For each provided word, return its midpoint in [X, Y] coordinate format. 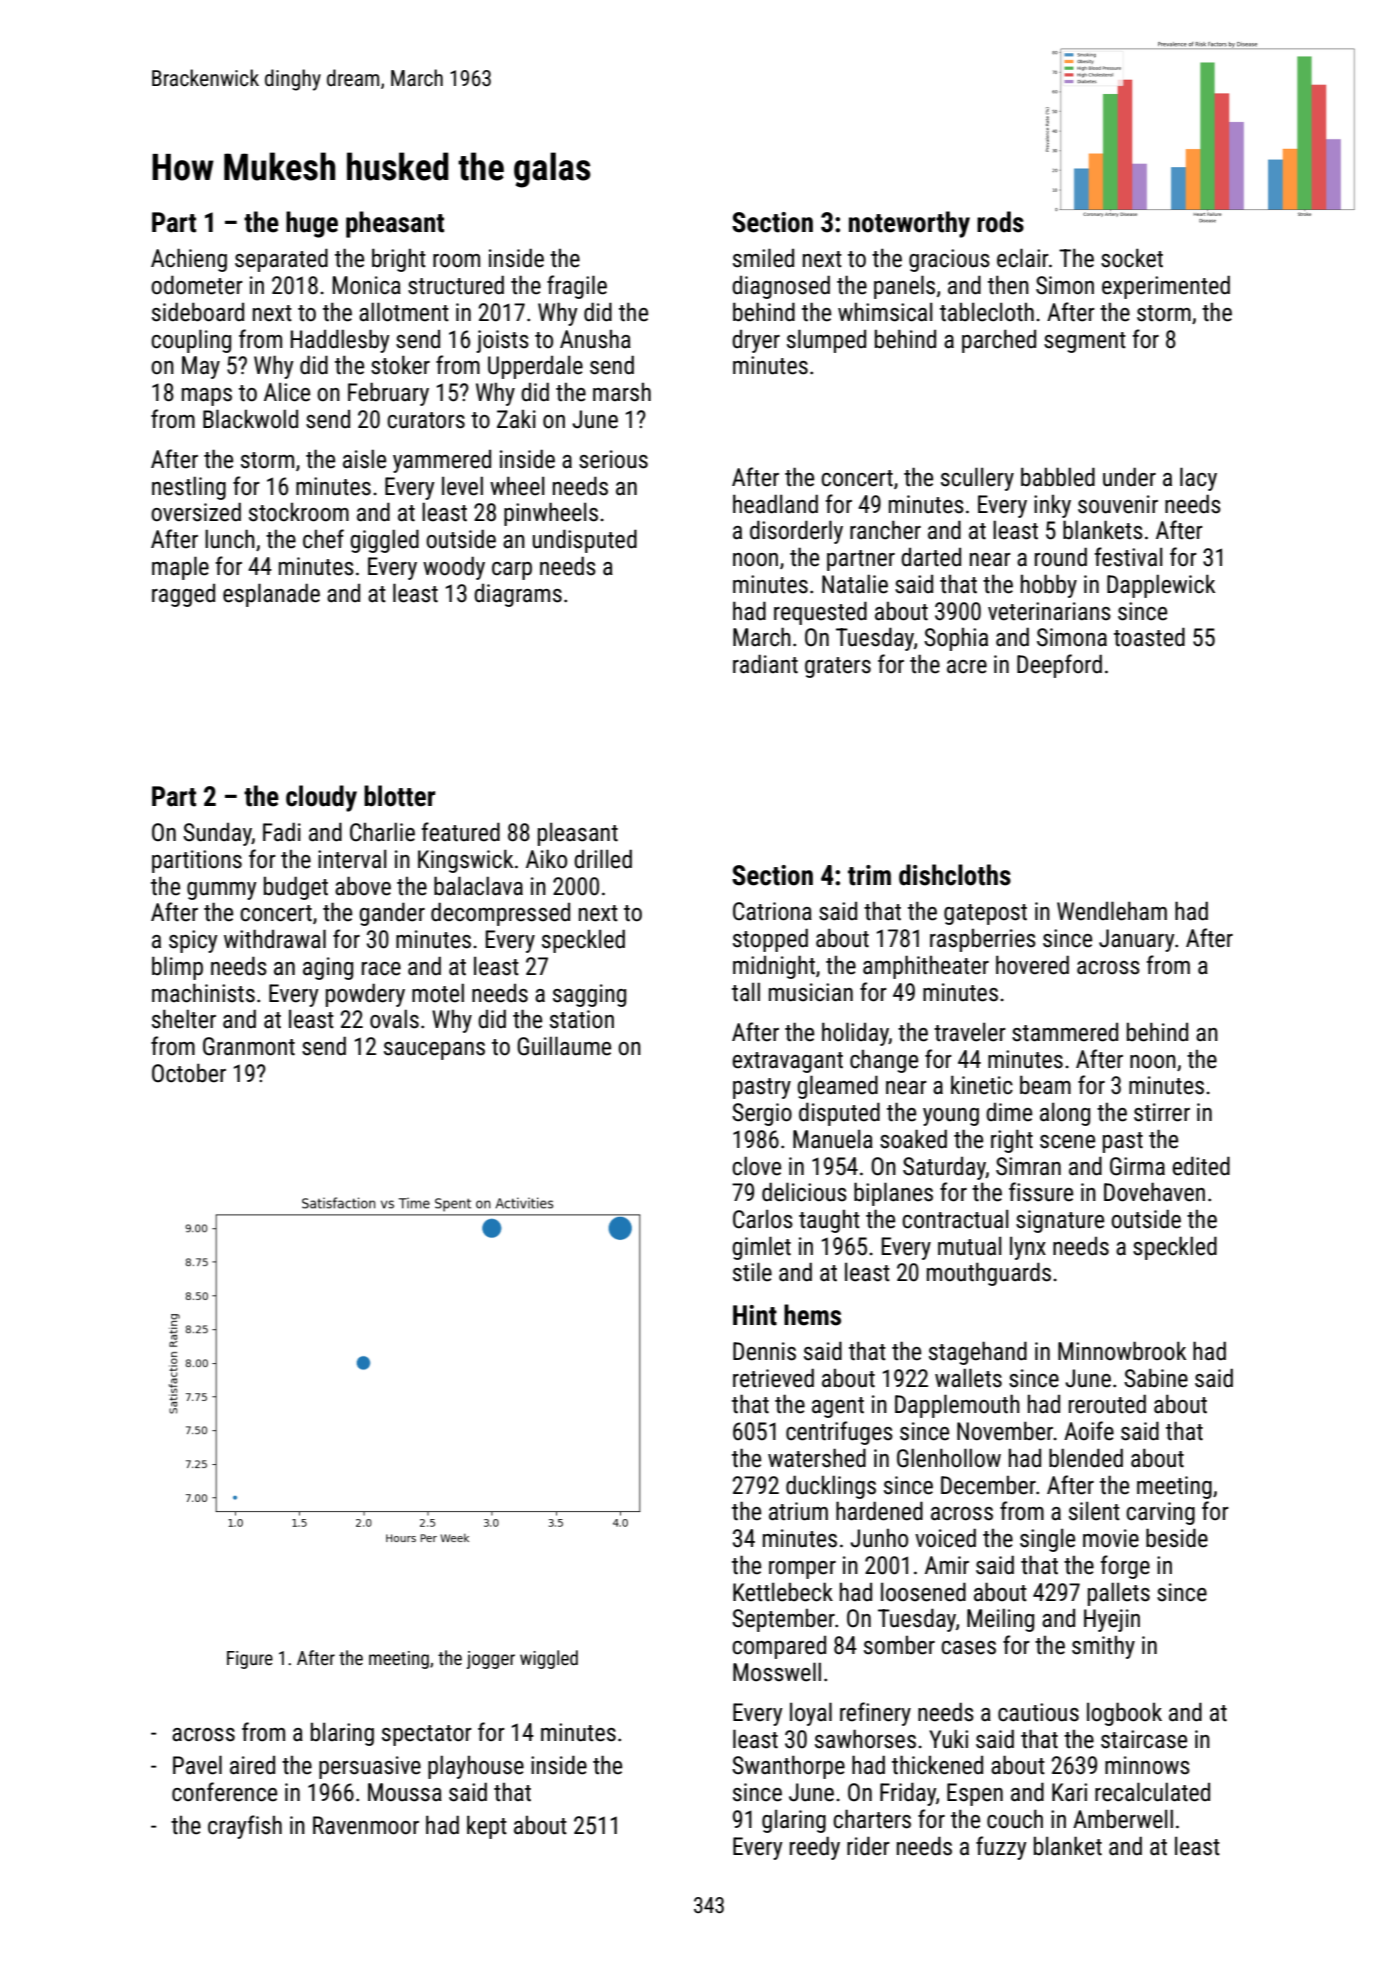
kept [487, 1827]
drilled [603, 859]
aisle [364, 459]
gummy [222, 891]
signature [1060, 1221]
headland [775, 504]
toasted [1149, 637]
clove [756, 1166]
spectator [427, 1735]
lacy [1198, 479]
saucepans [434, 1051]
